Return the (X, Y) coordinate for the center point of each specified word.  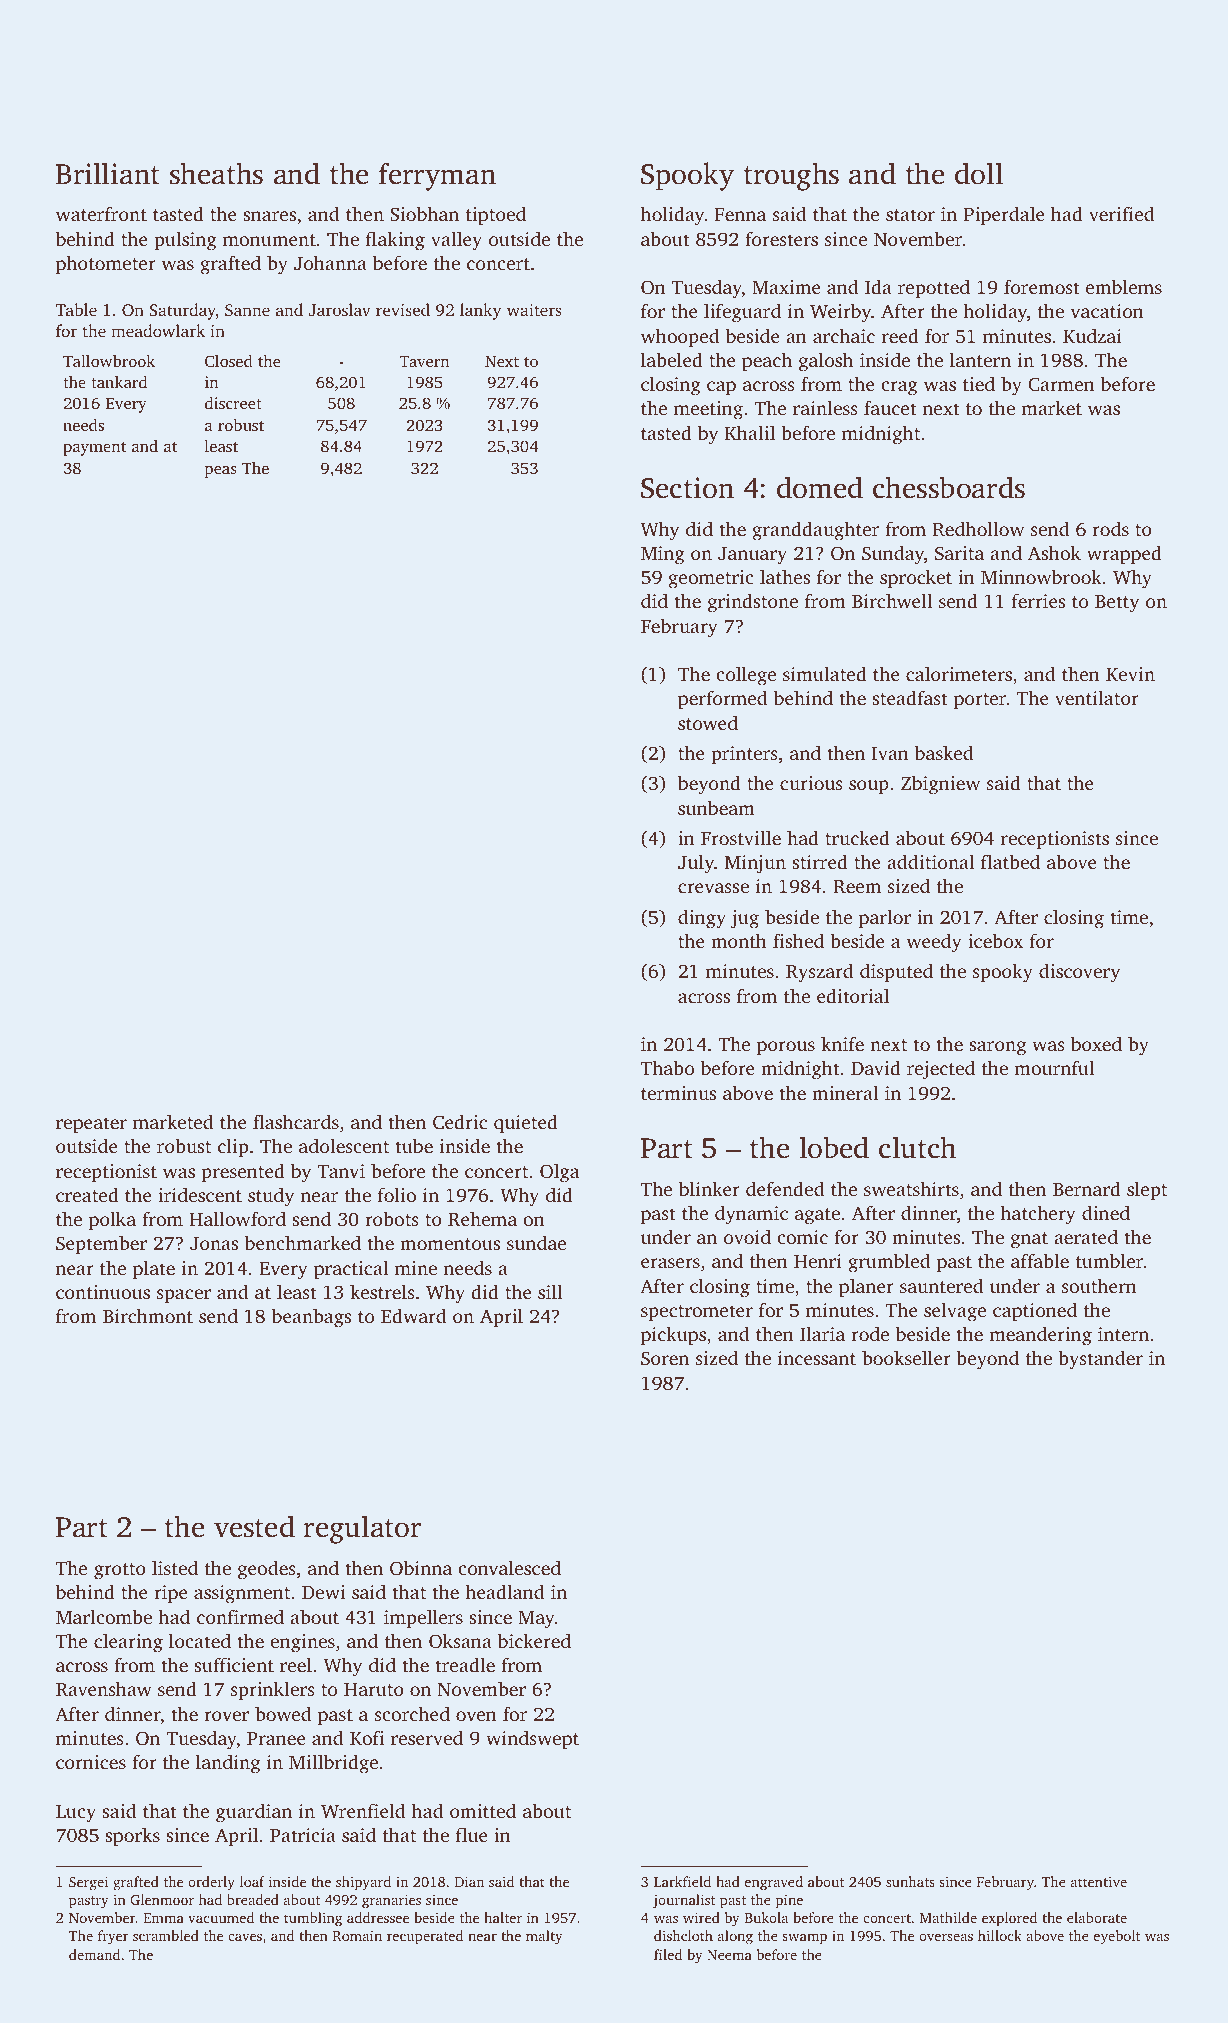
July (696, 864)
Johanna (330, 263)
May (536, 1620)
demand (94, 1954)
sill (550, 1291)
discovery (1079, 973)
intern (1123, 1334)
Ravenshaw (104, 1689)
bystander (1100, 1360)
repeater (91, 1125)
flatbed (1010, 861)
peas (220, 472)
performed (722, 700)
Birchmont (148, 1315)
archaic (844, 335)
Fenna (740, 214)
